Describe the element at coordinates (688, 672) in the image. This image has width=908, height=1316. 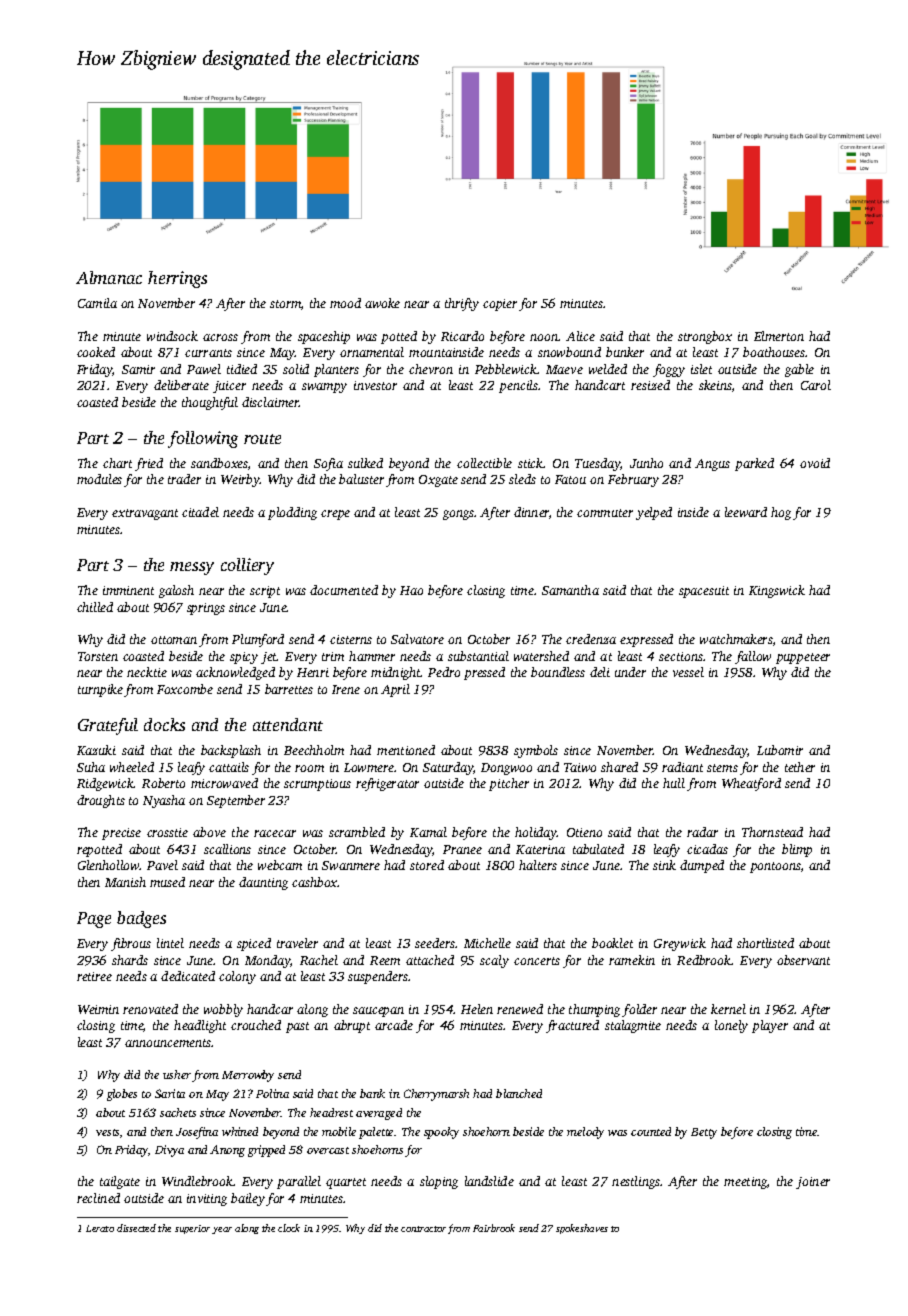
I see `vessel` at that location.
